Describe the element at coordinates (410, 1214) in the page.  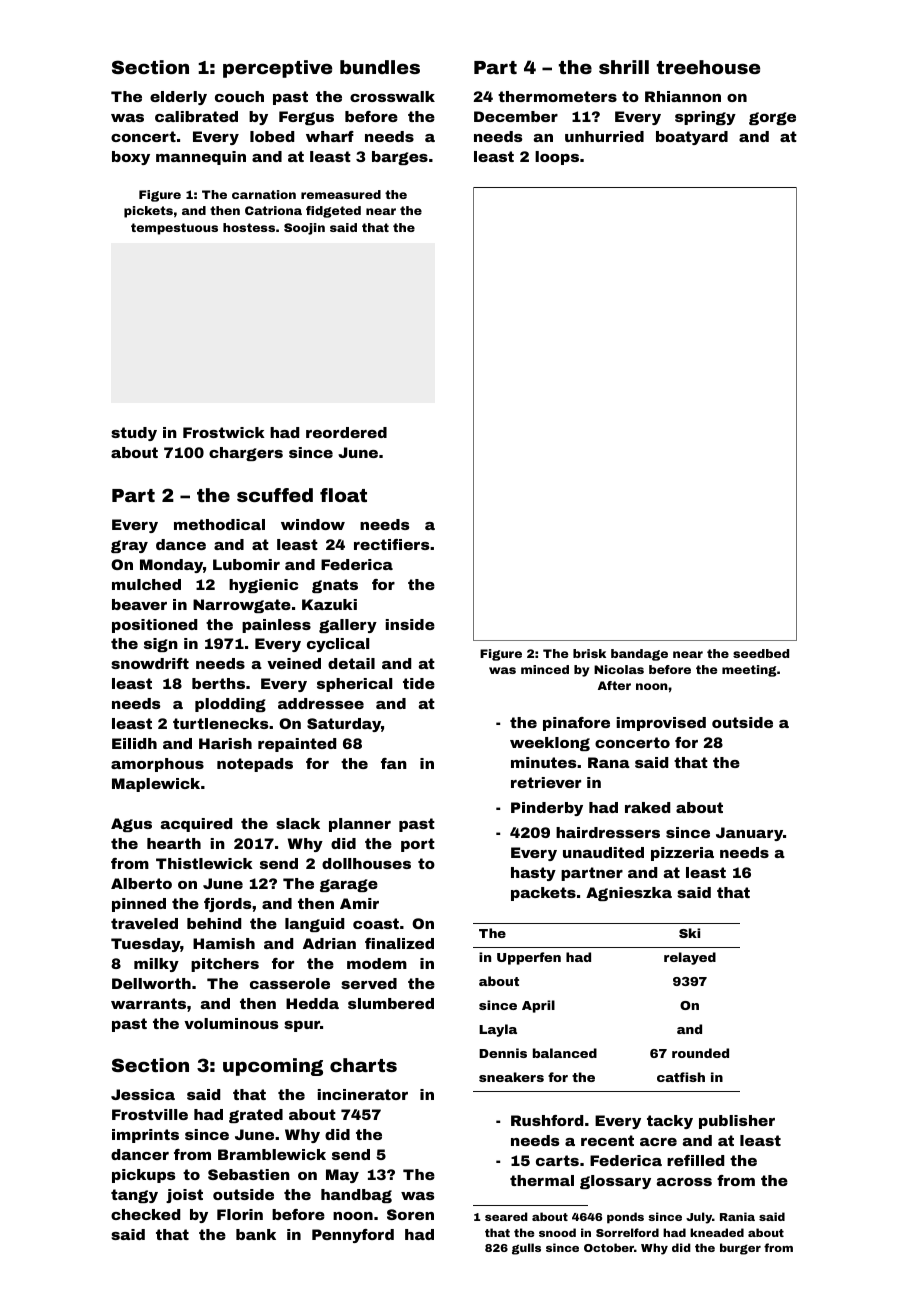
I see `Soren` at that location.
